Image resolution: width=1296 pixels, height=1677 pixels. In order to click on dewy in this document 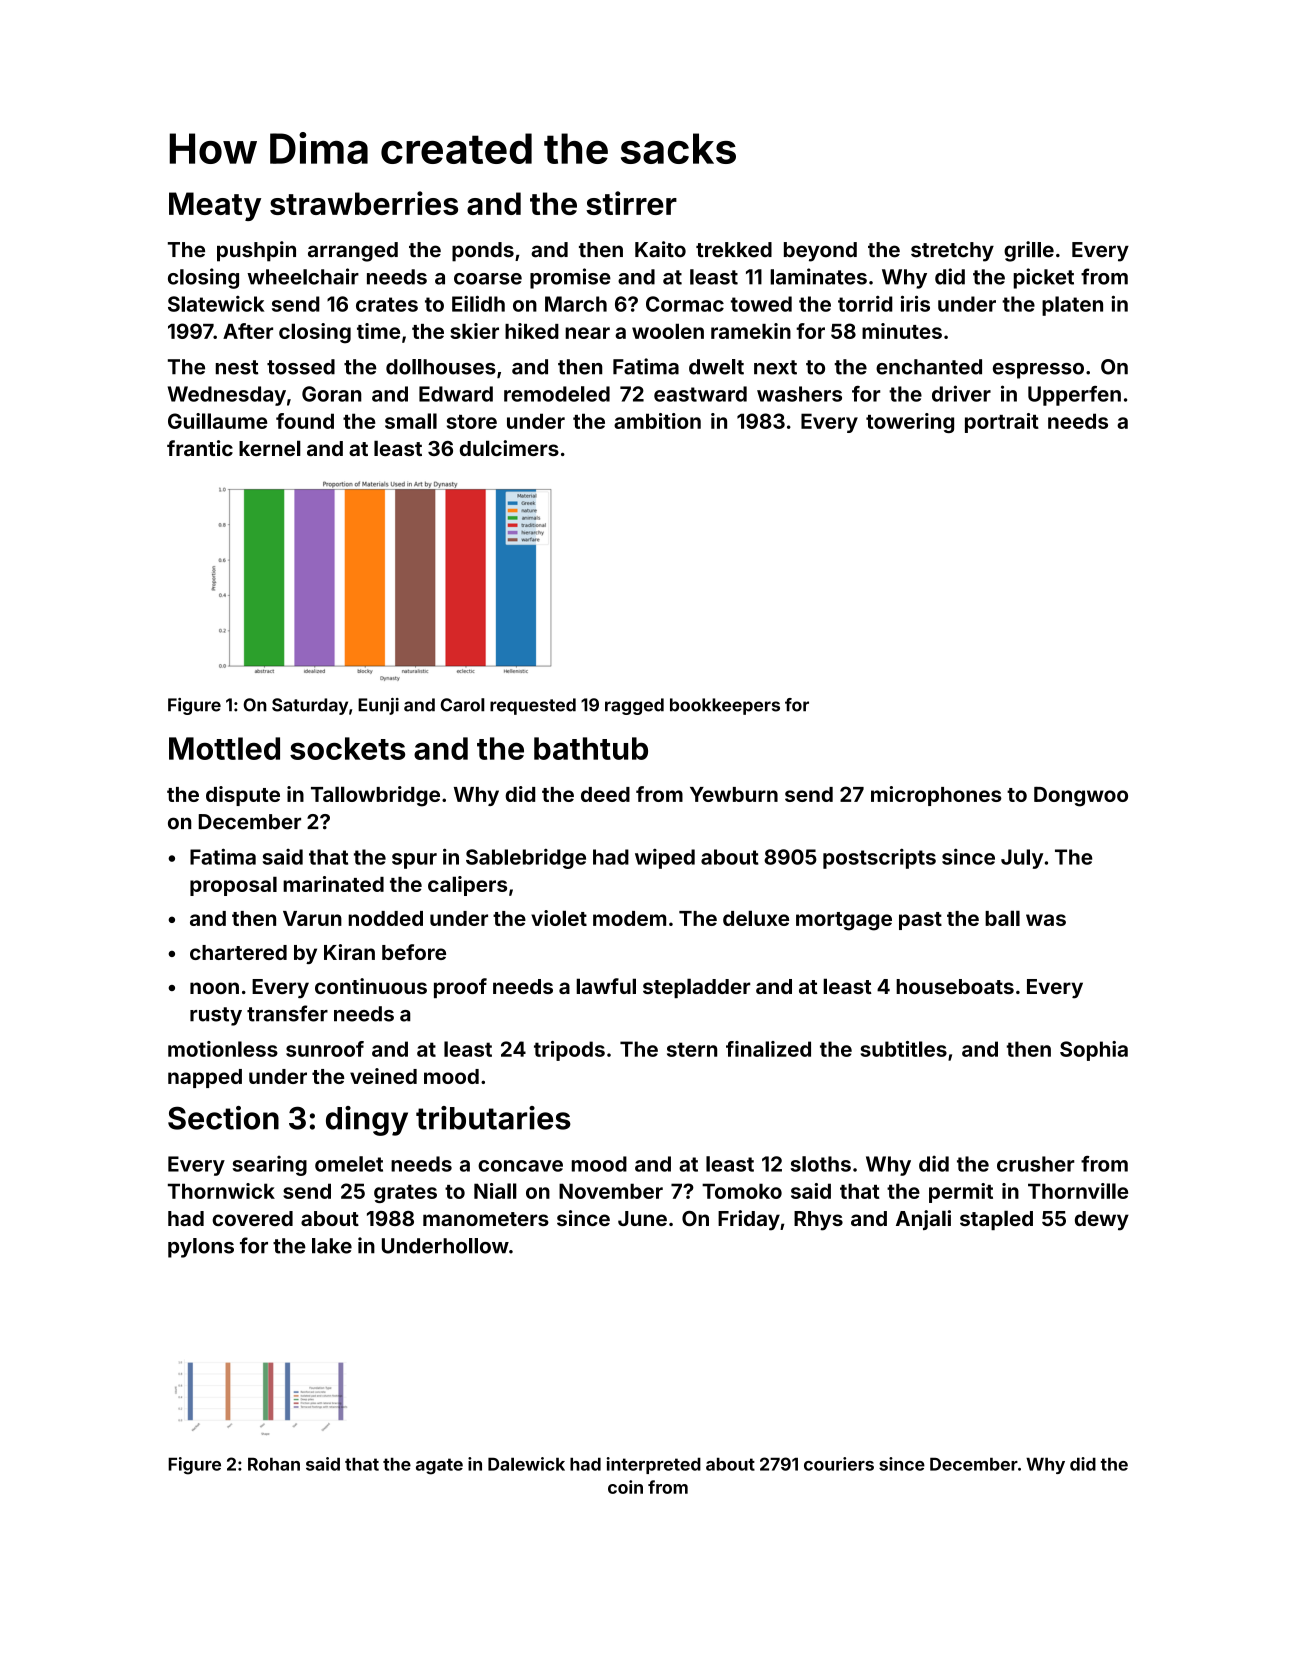, I will do `click(1102, 1221)`.
